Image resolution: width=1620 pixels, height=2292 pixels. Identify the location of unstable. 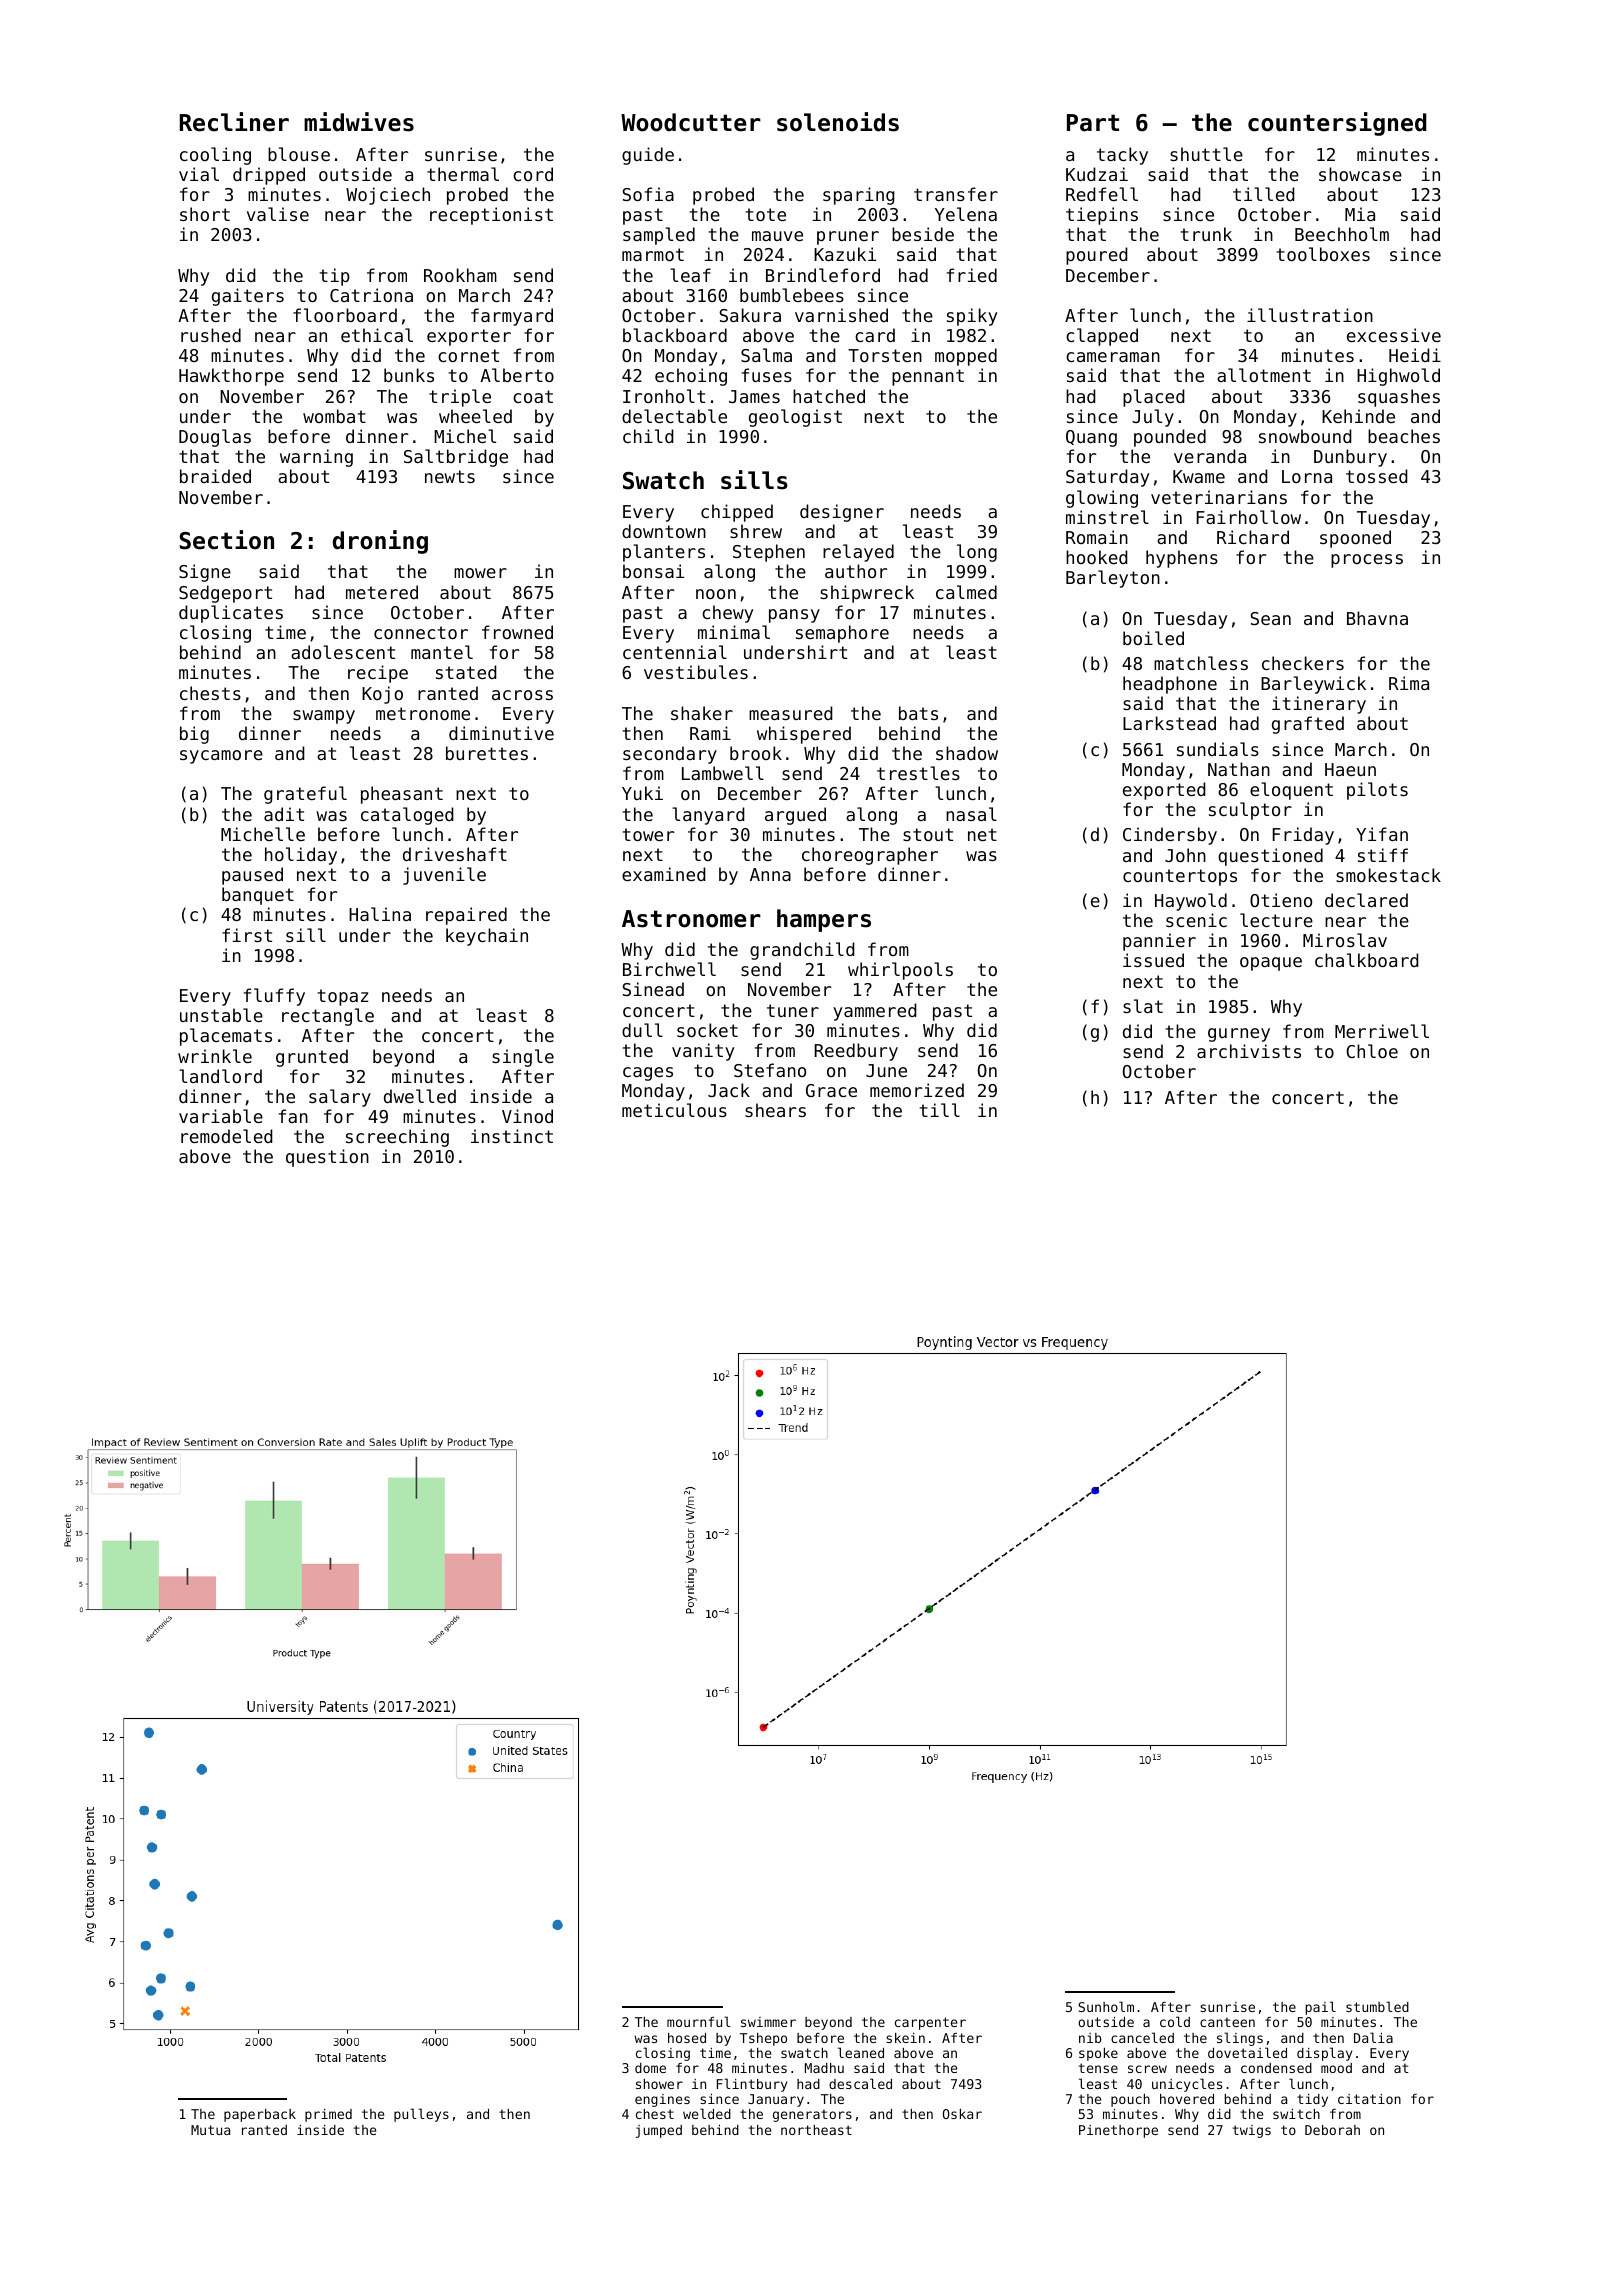
(221, 1015).
